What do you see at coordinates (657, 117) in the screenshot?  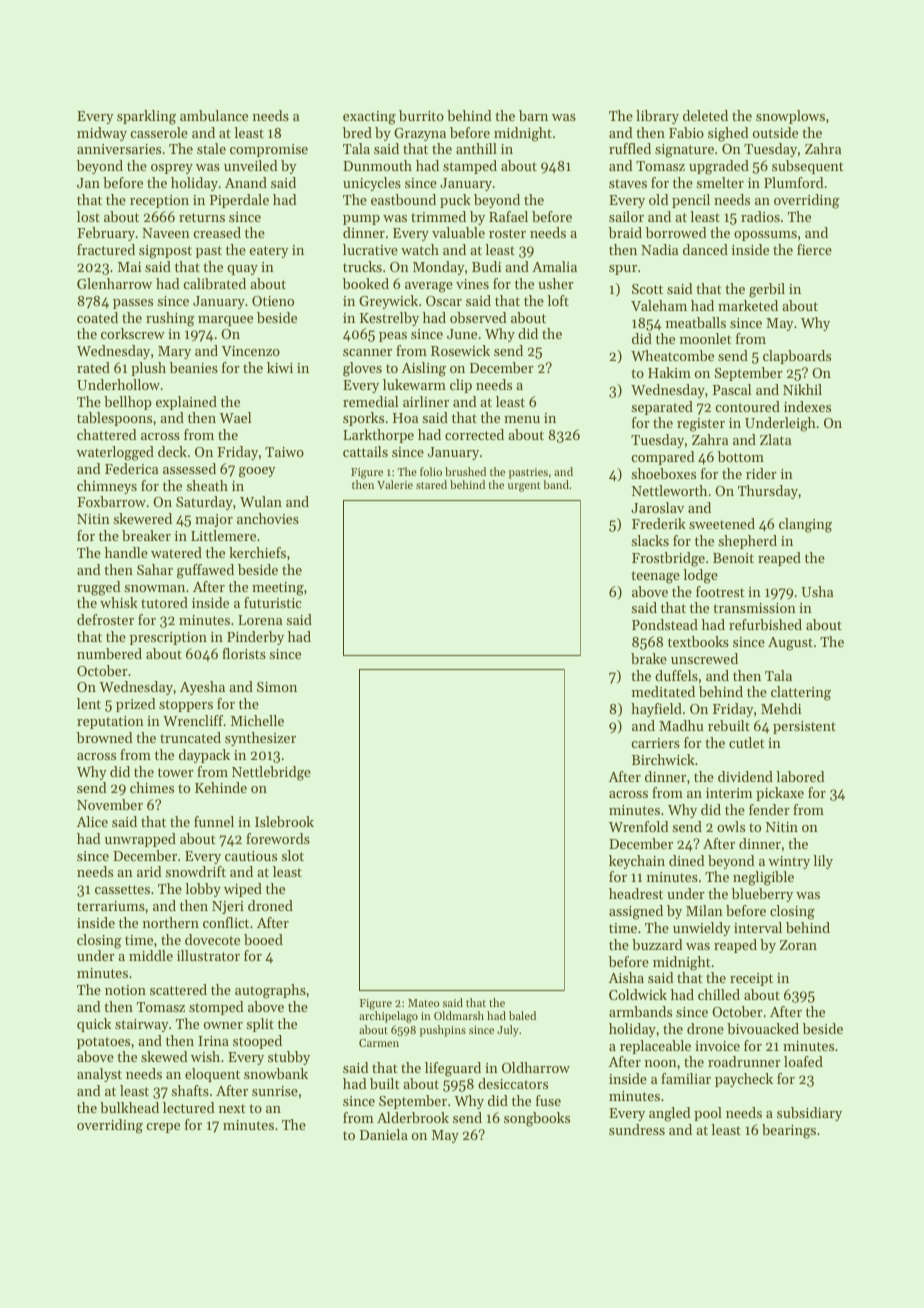 I see `library` at bounding box center [657, 117].
